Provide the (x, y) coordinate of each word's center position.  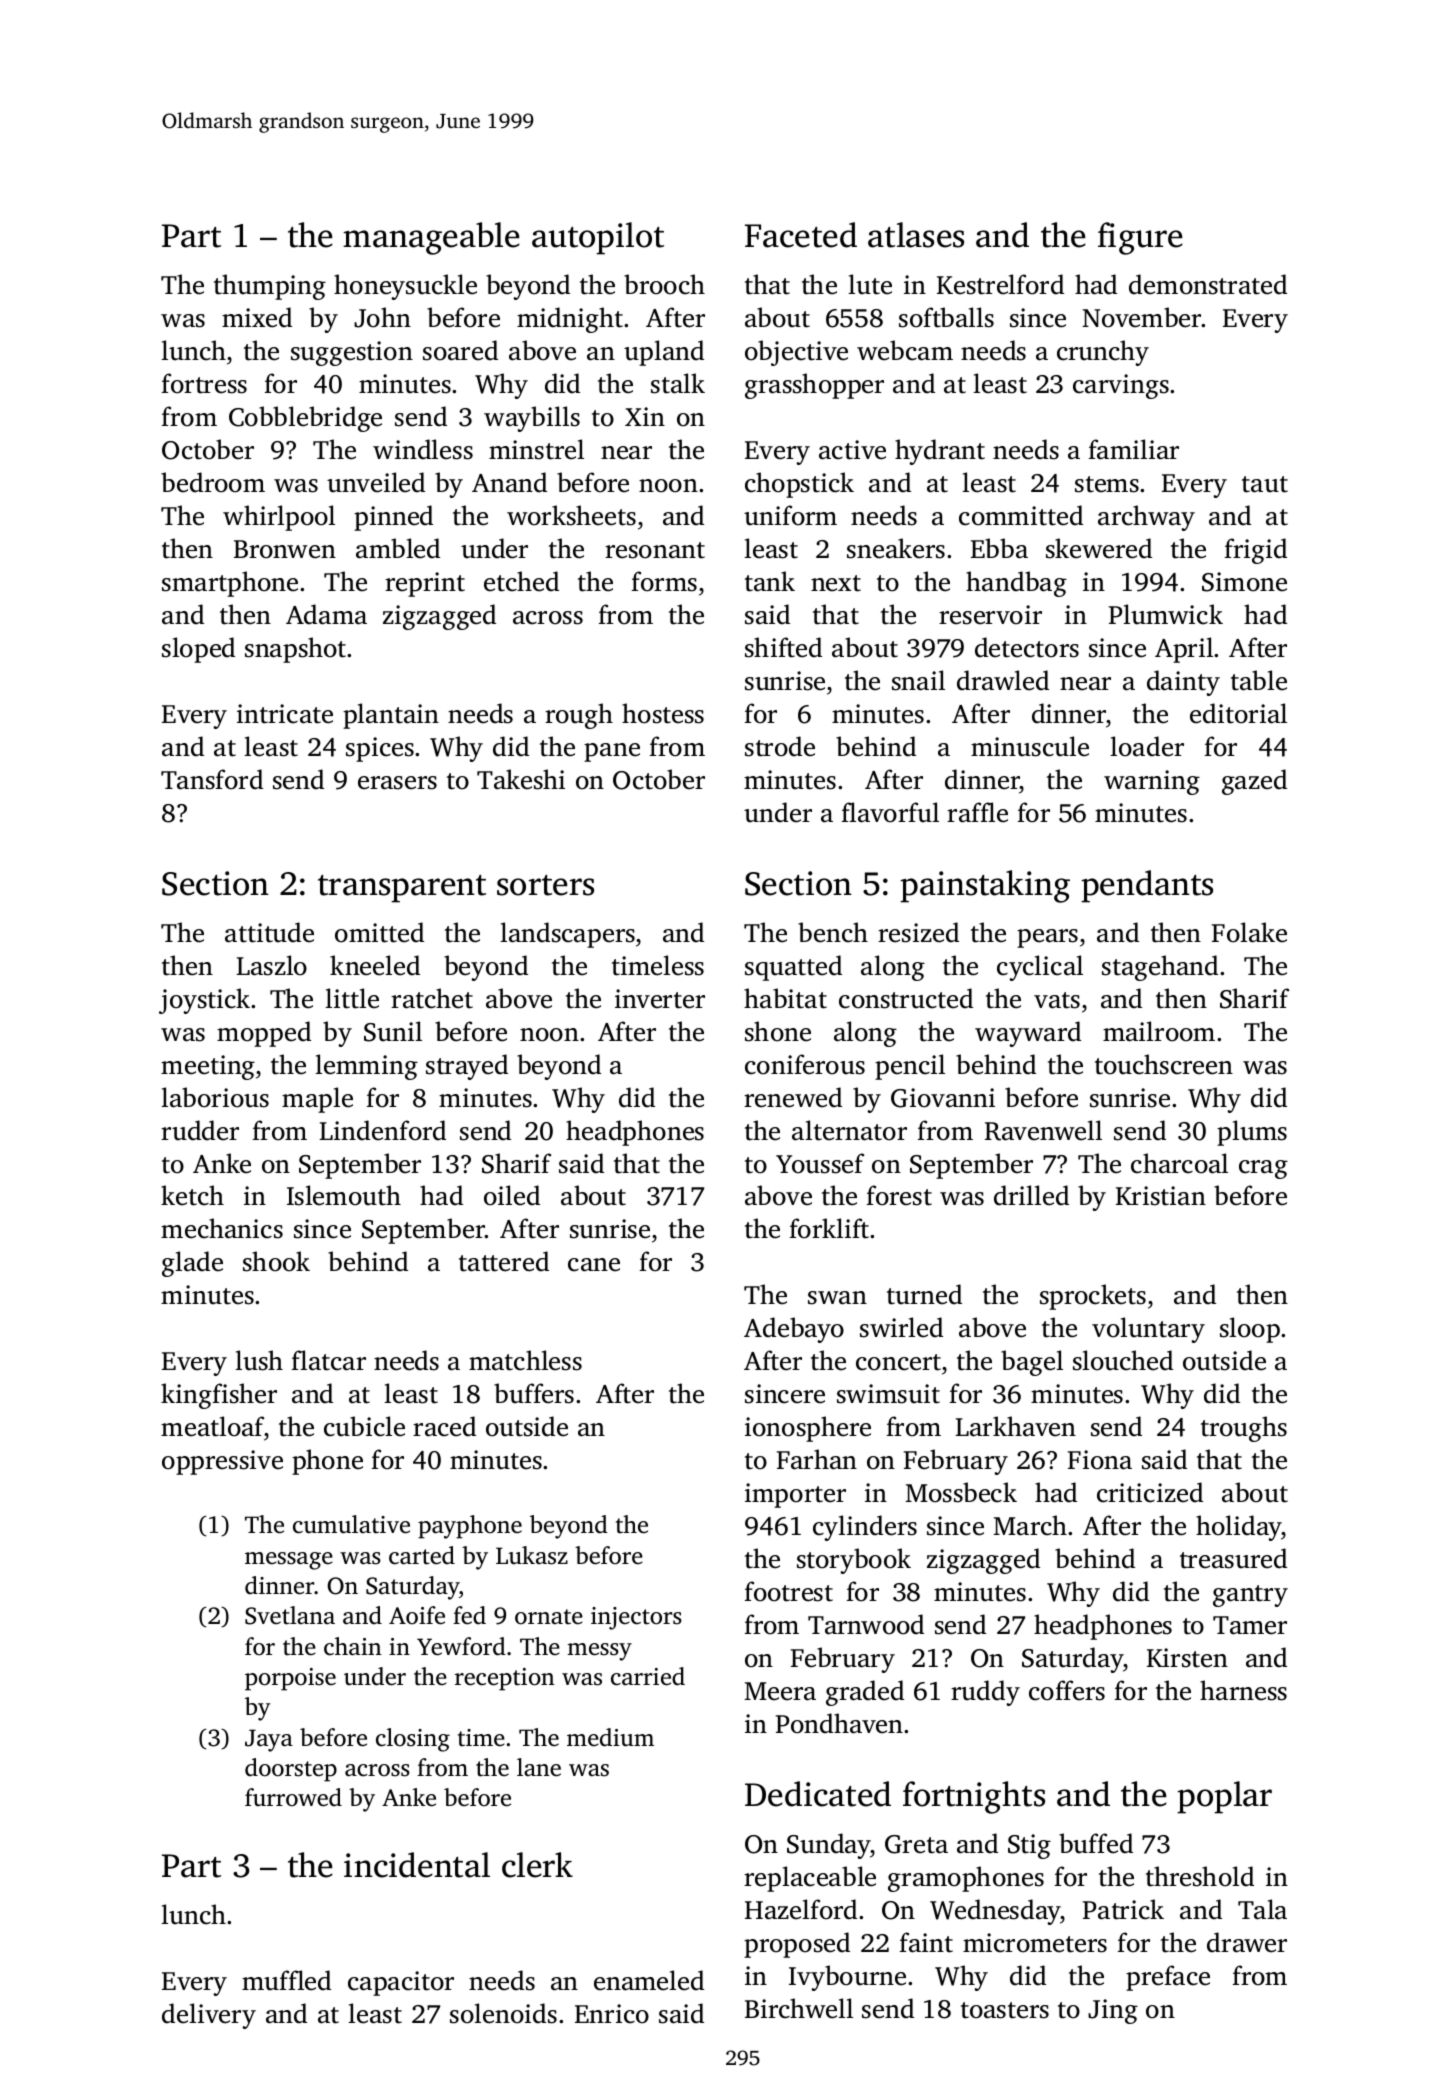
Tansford (212, 779)
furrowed (293, 1797)
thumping (270, 287)
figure (1140, 238)
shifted (783, 647)
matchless (525, 1360)
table (1259, 680)
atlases (916, 235)
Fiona (1100, 1460)
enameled (649, 1980)
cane (594, 1265)
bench (833, 932)
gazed (1254, 782)
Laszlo (271, 965)
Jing (1113, 2011)
